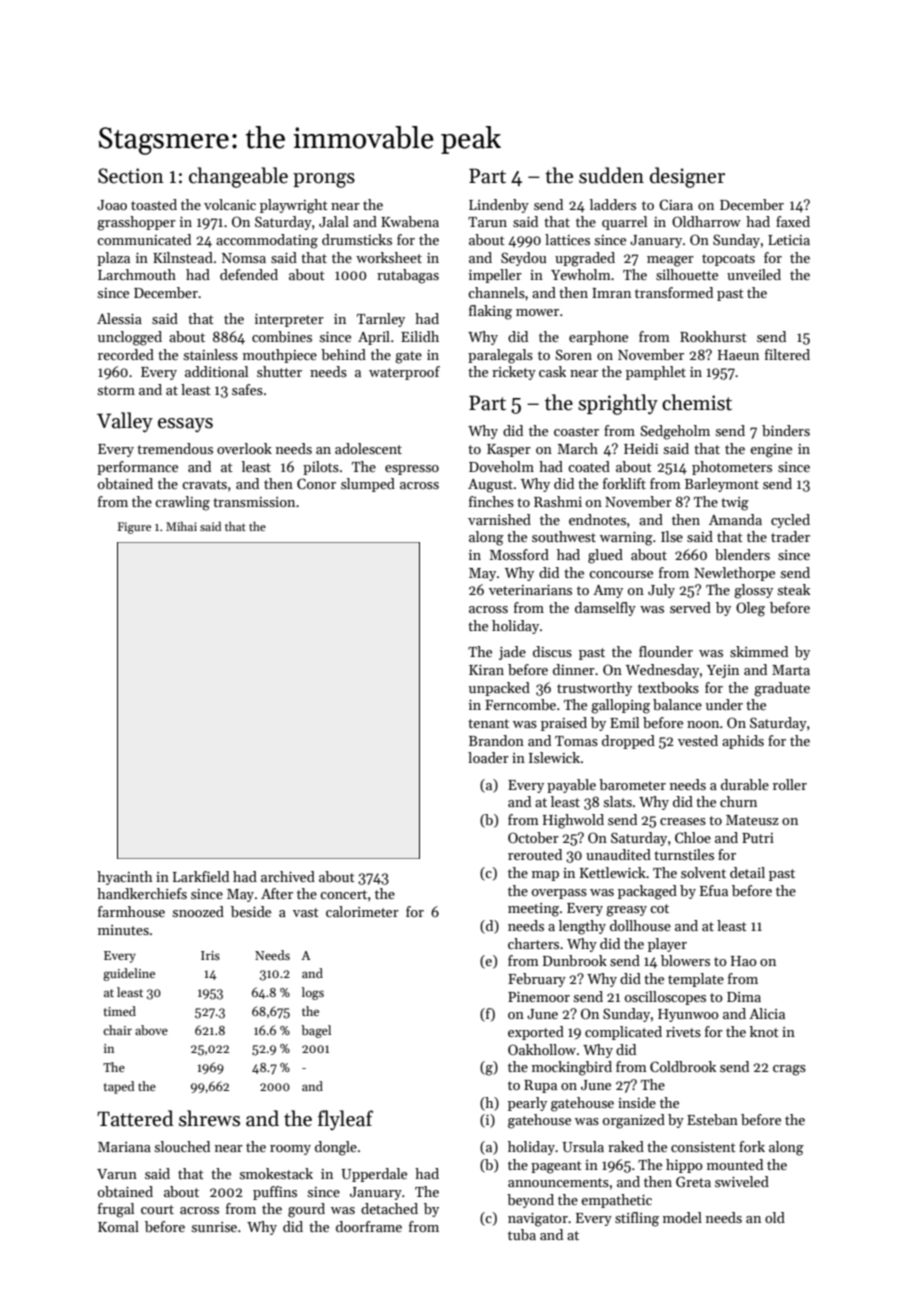 This screenshot has width=908, height=1316. What do you see at coordinates (764, 1031) in the screenshot?
I see `knot` at bounding box center [764, 1031].
